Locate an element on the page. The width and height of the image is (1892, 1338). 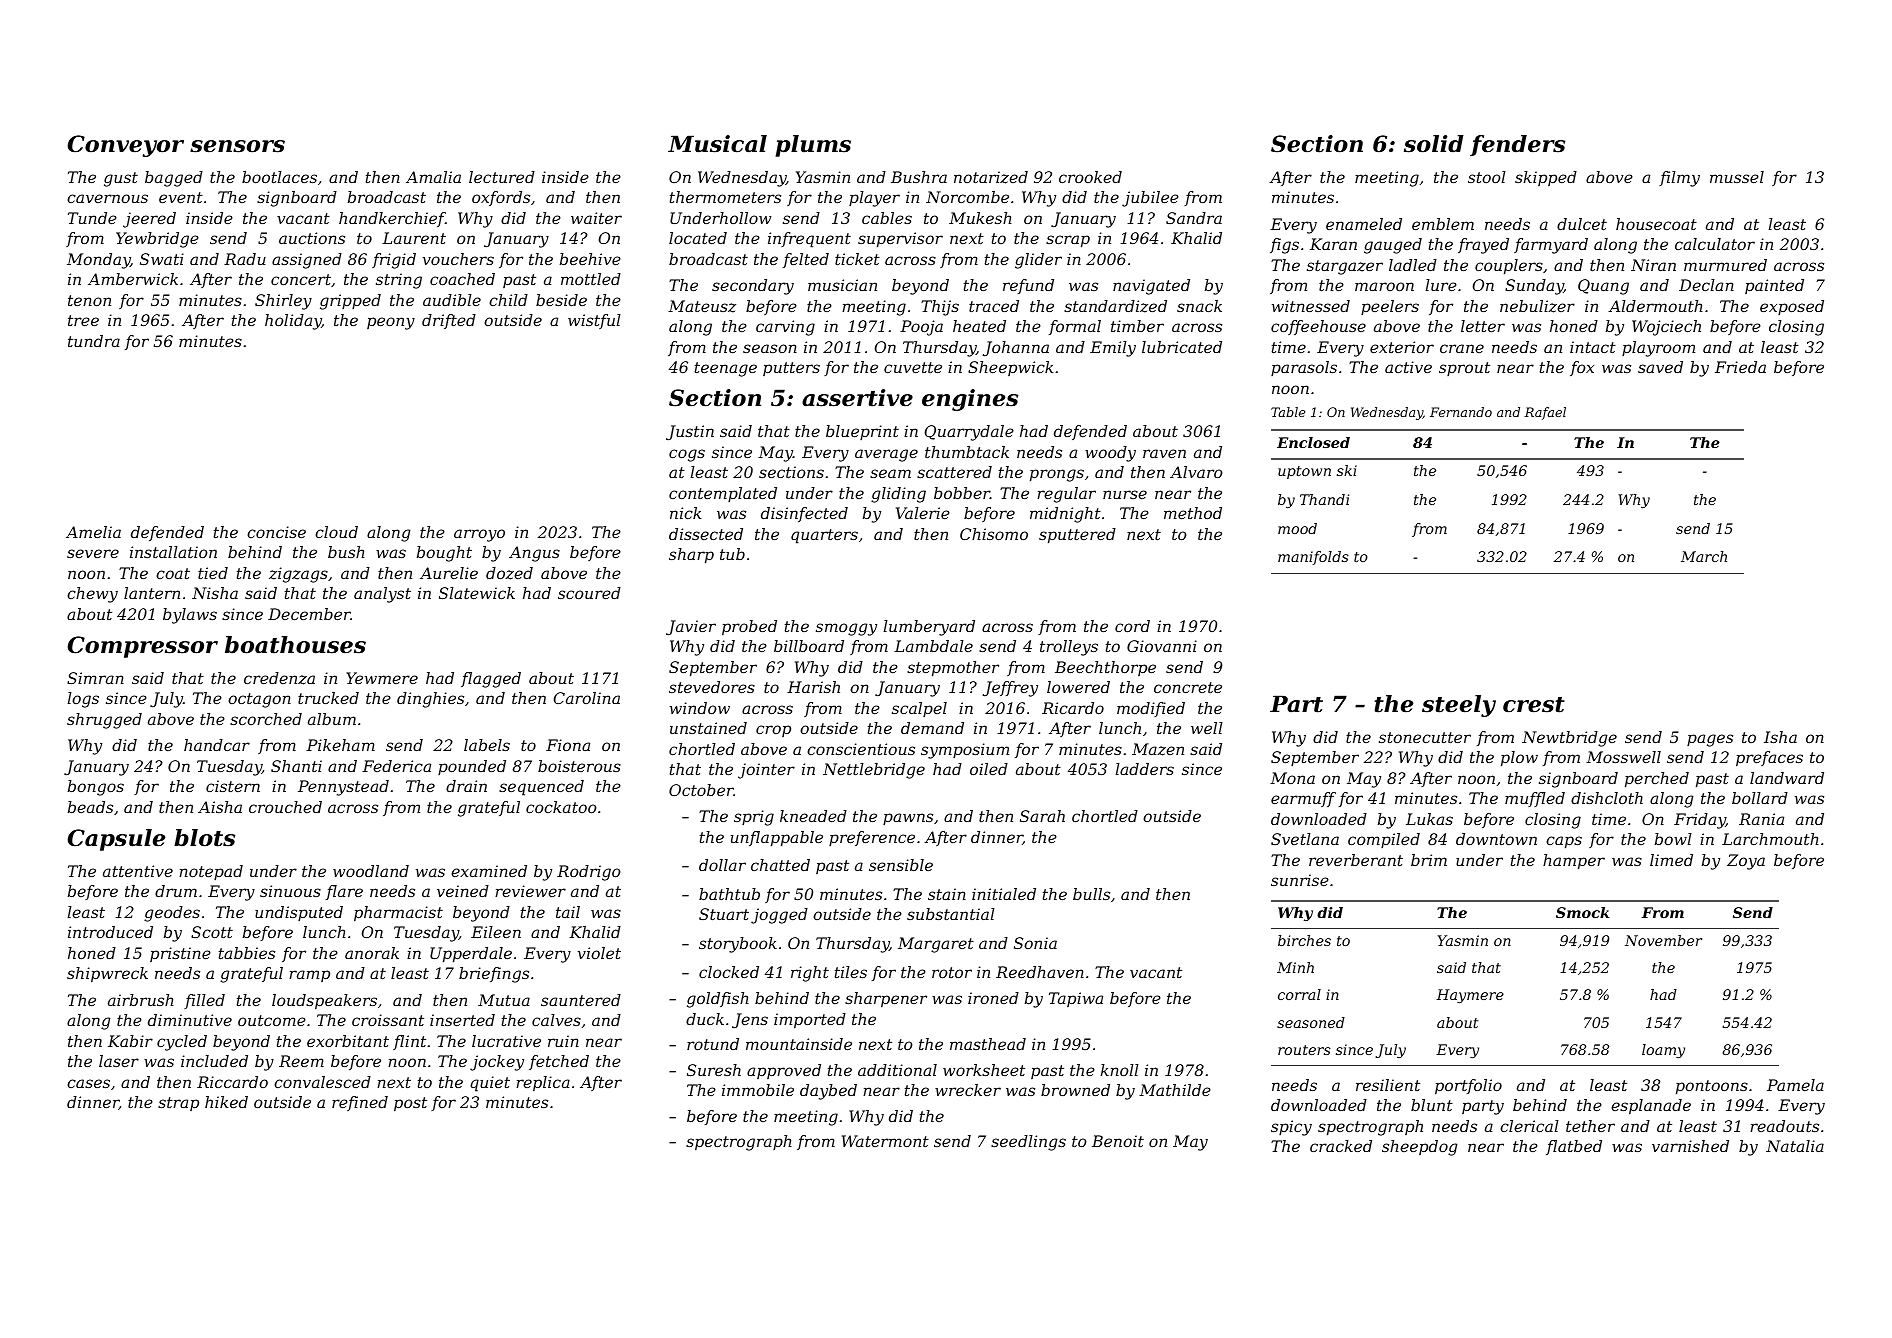
Sonia is located at coordinates (1035, 943).
